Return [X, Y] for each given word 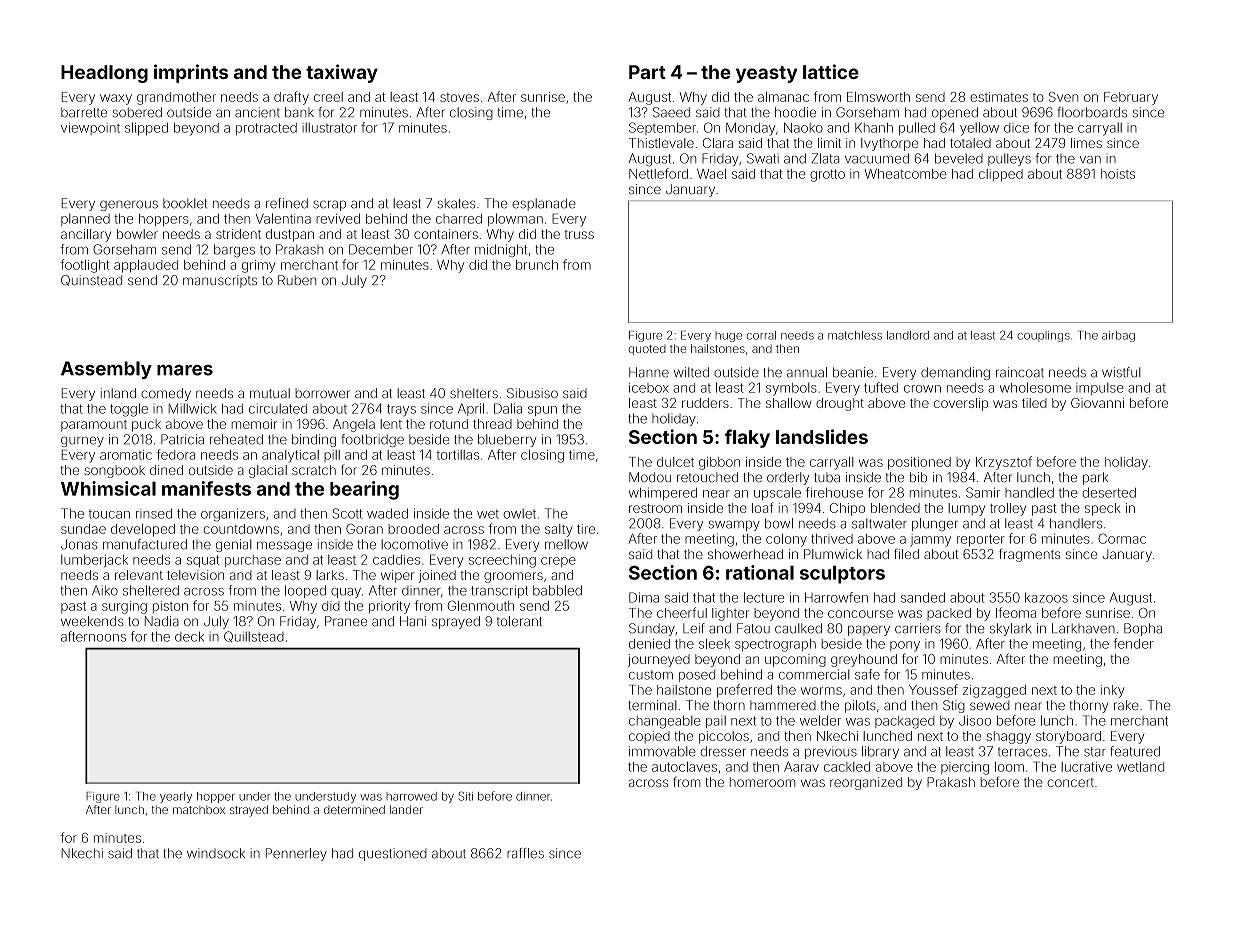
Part [647, 72]
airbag [1118, 336]
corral [761, 335]
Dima [644, 597]
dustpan [290, 235]
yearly [176, 797]
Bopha [1143, 629]
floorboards [1092, 112]
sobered [137, 112]
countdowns [241, 529]
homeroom [762, 782]
